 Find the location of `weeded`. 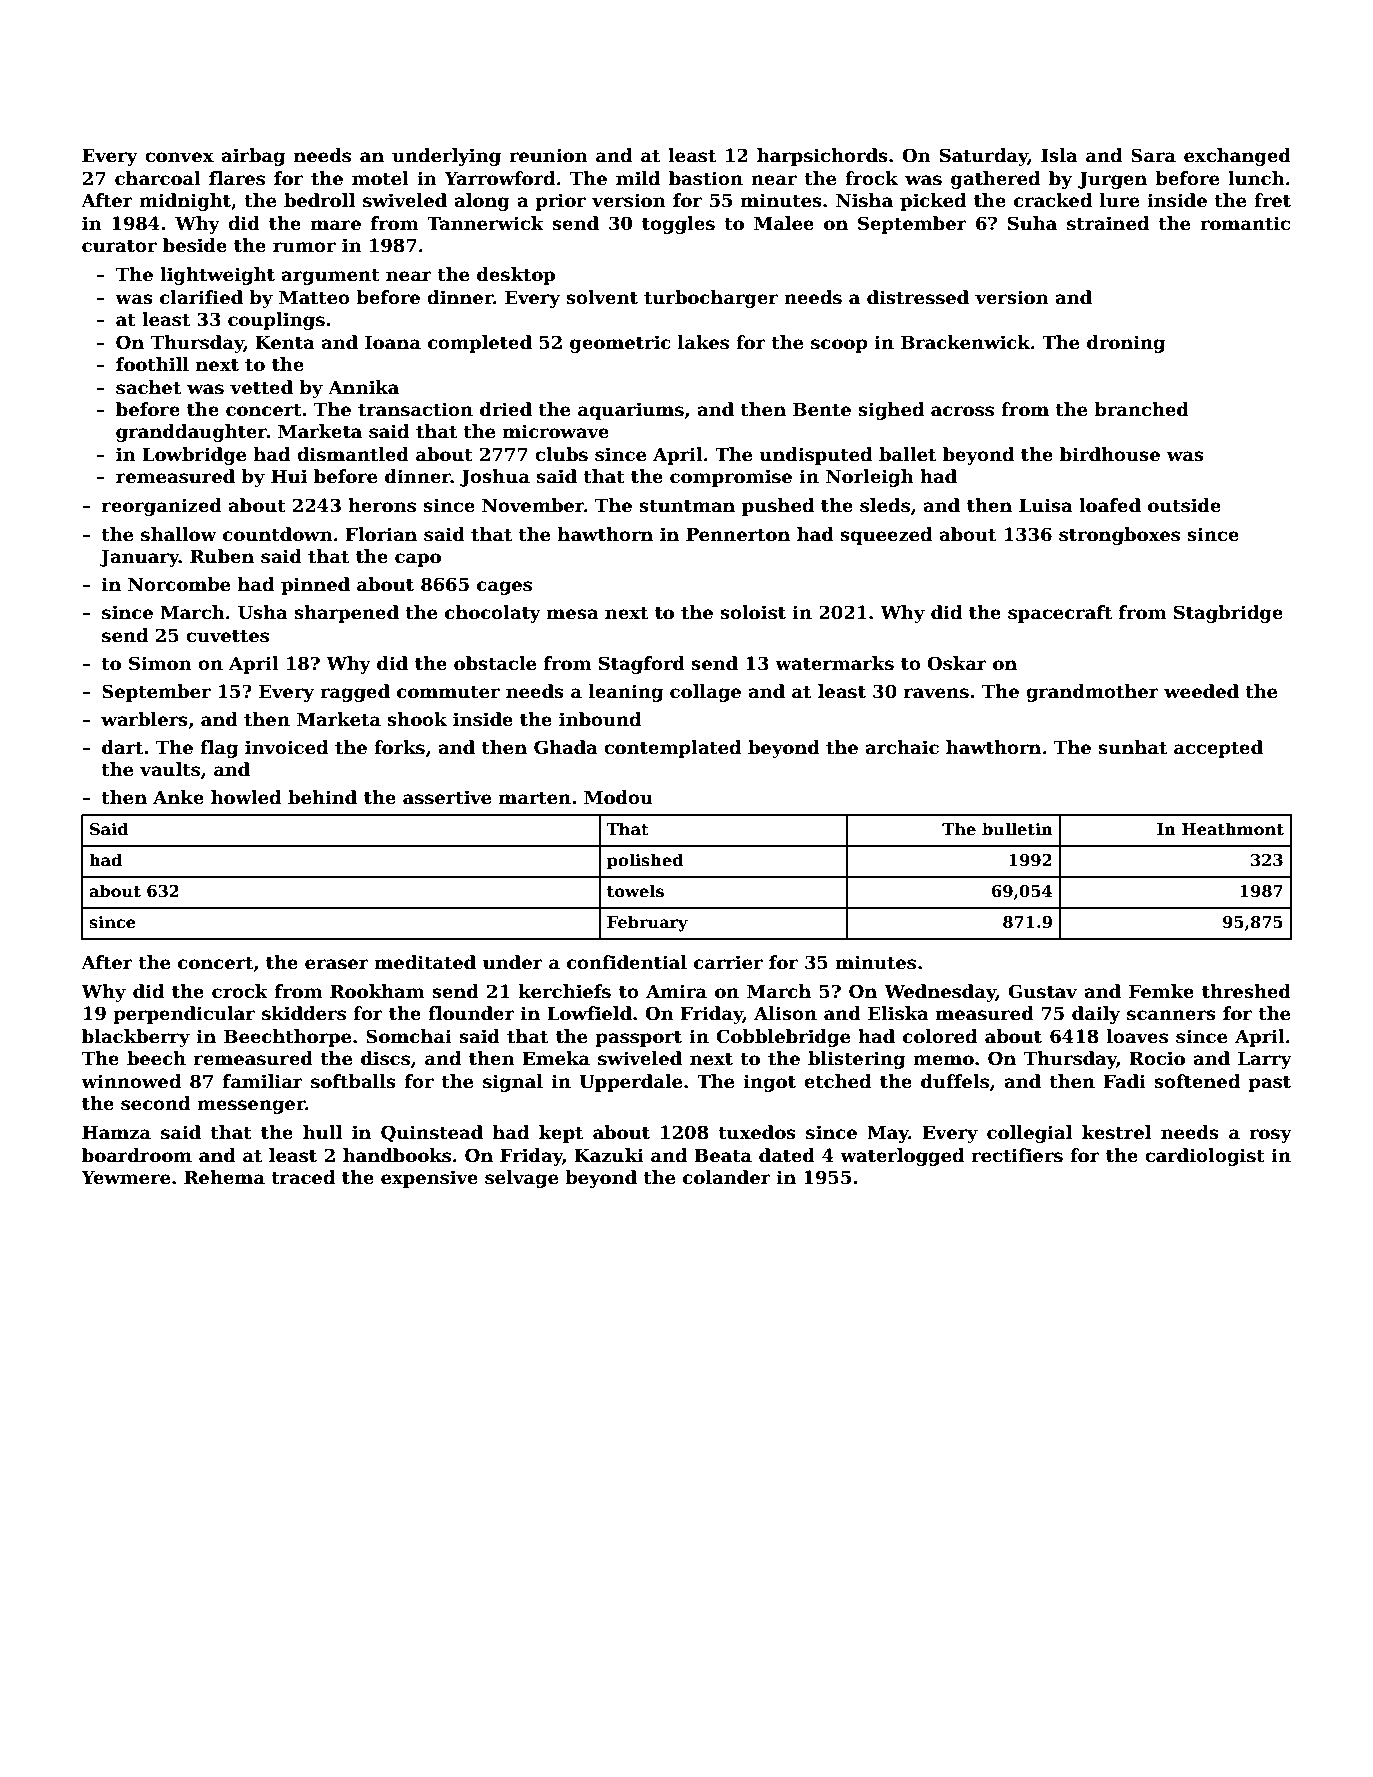

weeded is located at coordinates (1201, 691).
